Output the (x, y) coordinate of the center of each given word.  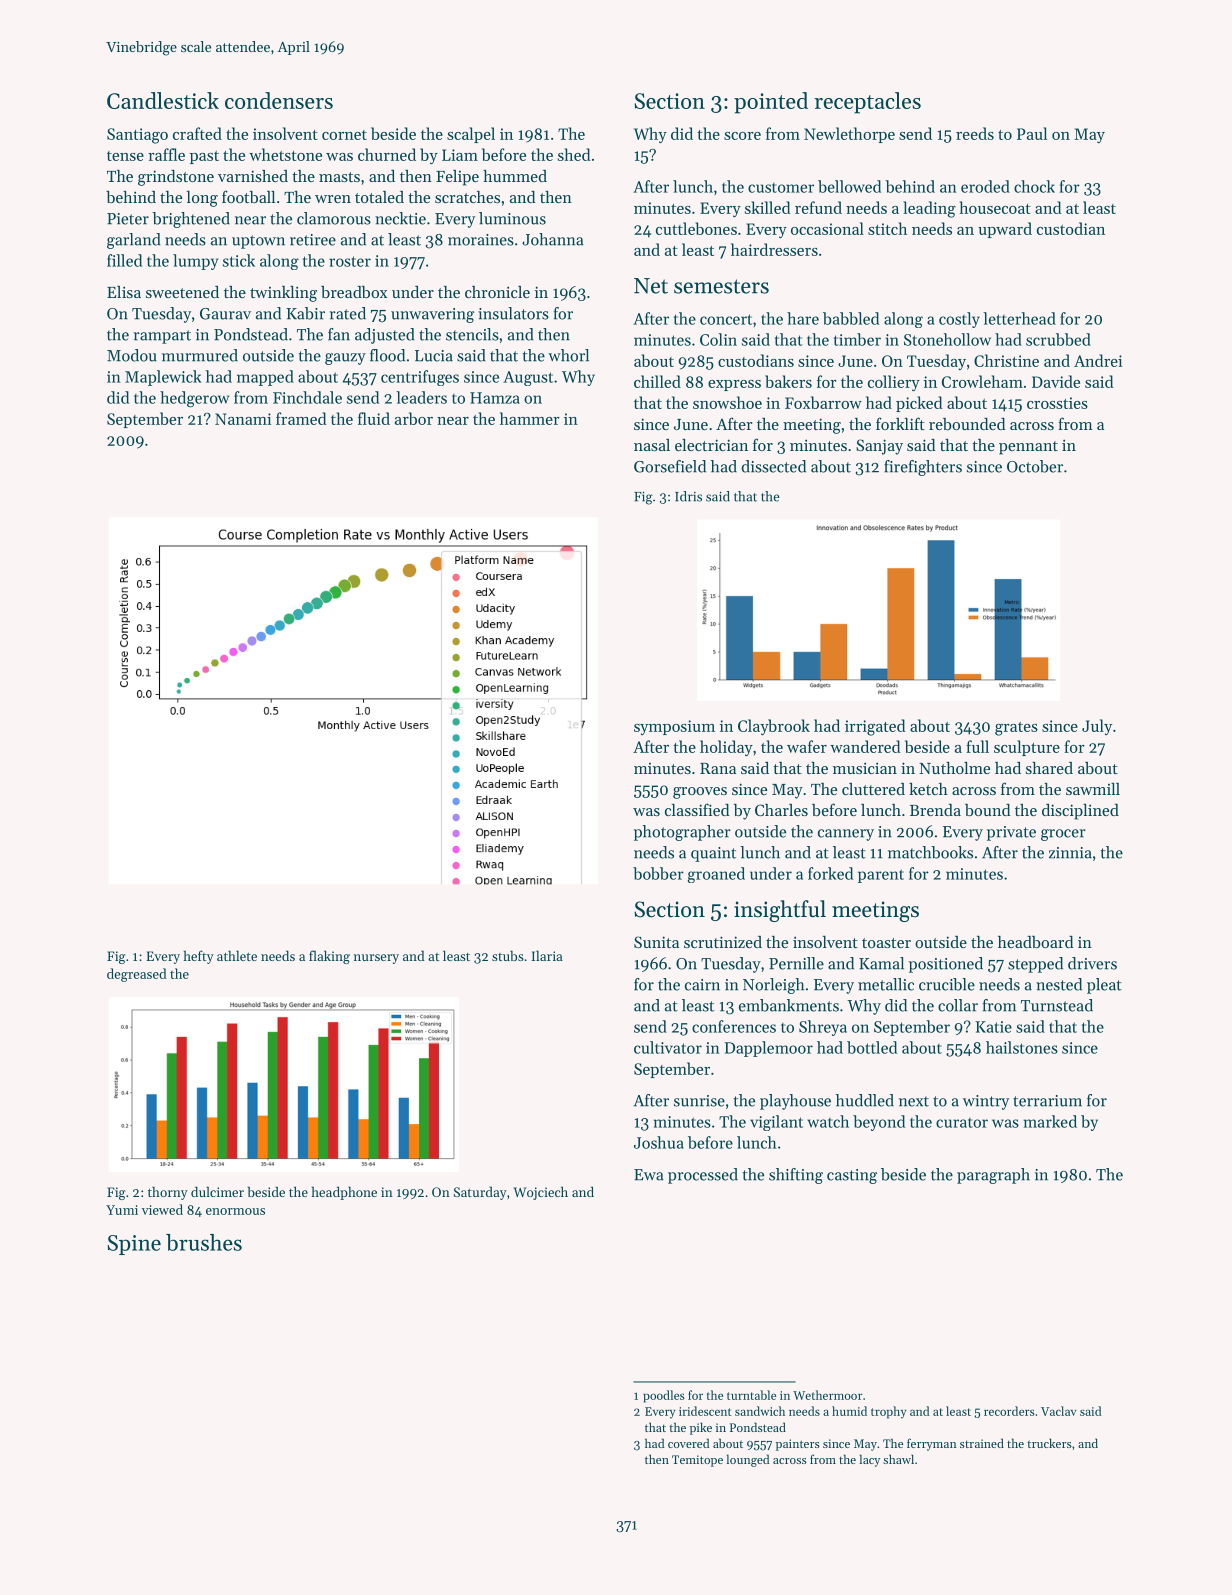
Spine (134, 1245)
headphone (344, 1193)
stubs (508, 955)
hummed (515, 176)
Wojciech (540, 1193)
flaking (329, 957)
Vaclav (1059, 1411)
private (1011, 833)
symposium (674, 727)
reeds (975, 133)
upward (1005, 230)
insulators (513, 313)
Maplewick (163, 378)
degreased (137, 975)
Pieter (128, 219)
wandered (865, 746)
